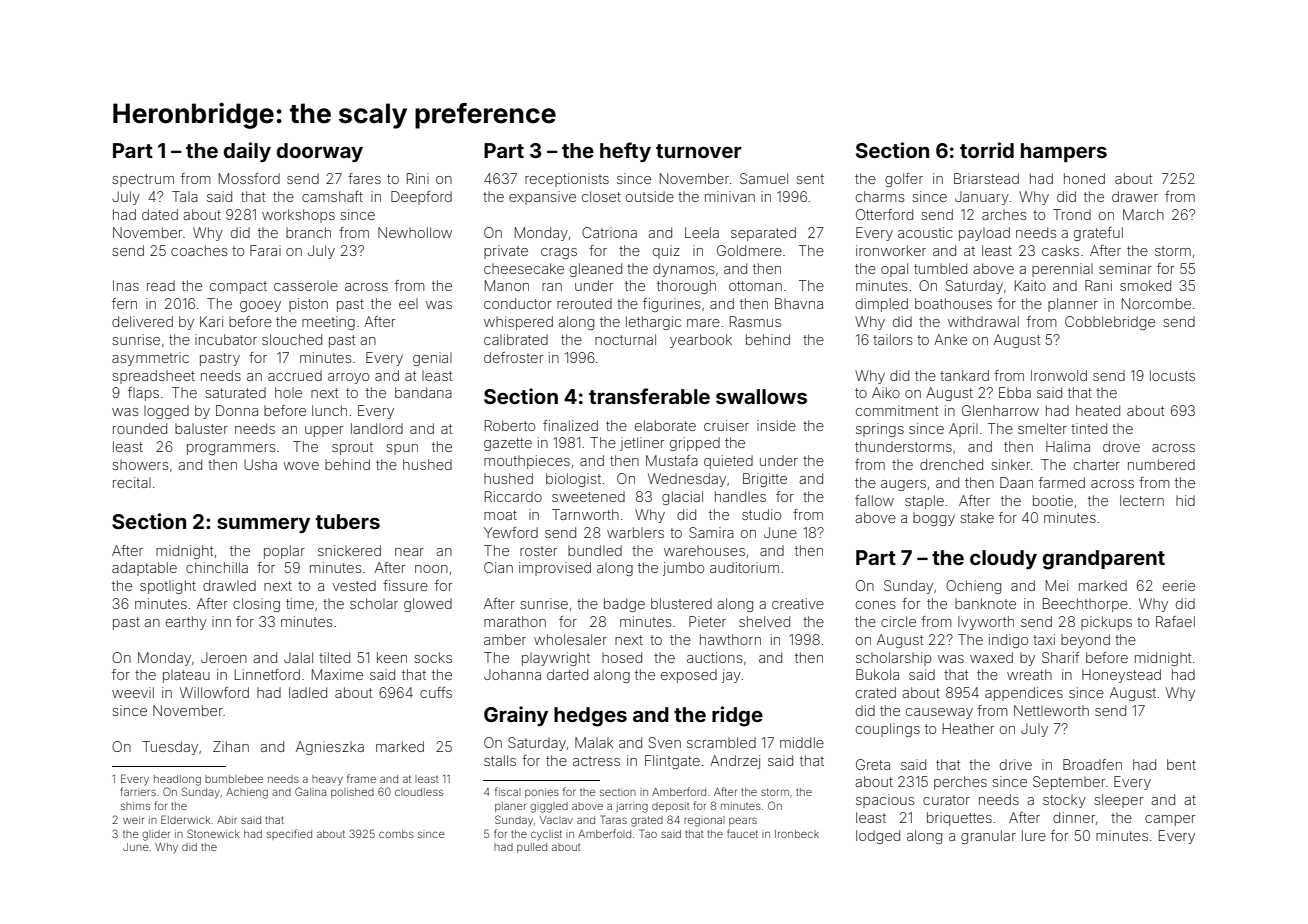  Describe the element at coordinates (319, 152) in the screenshot. I see `doorway` at that location.
